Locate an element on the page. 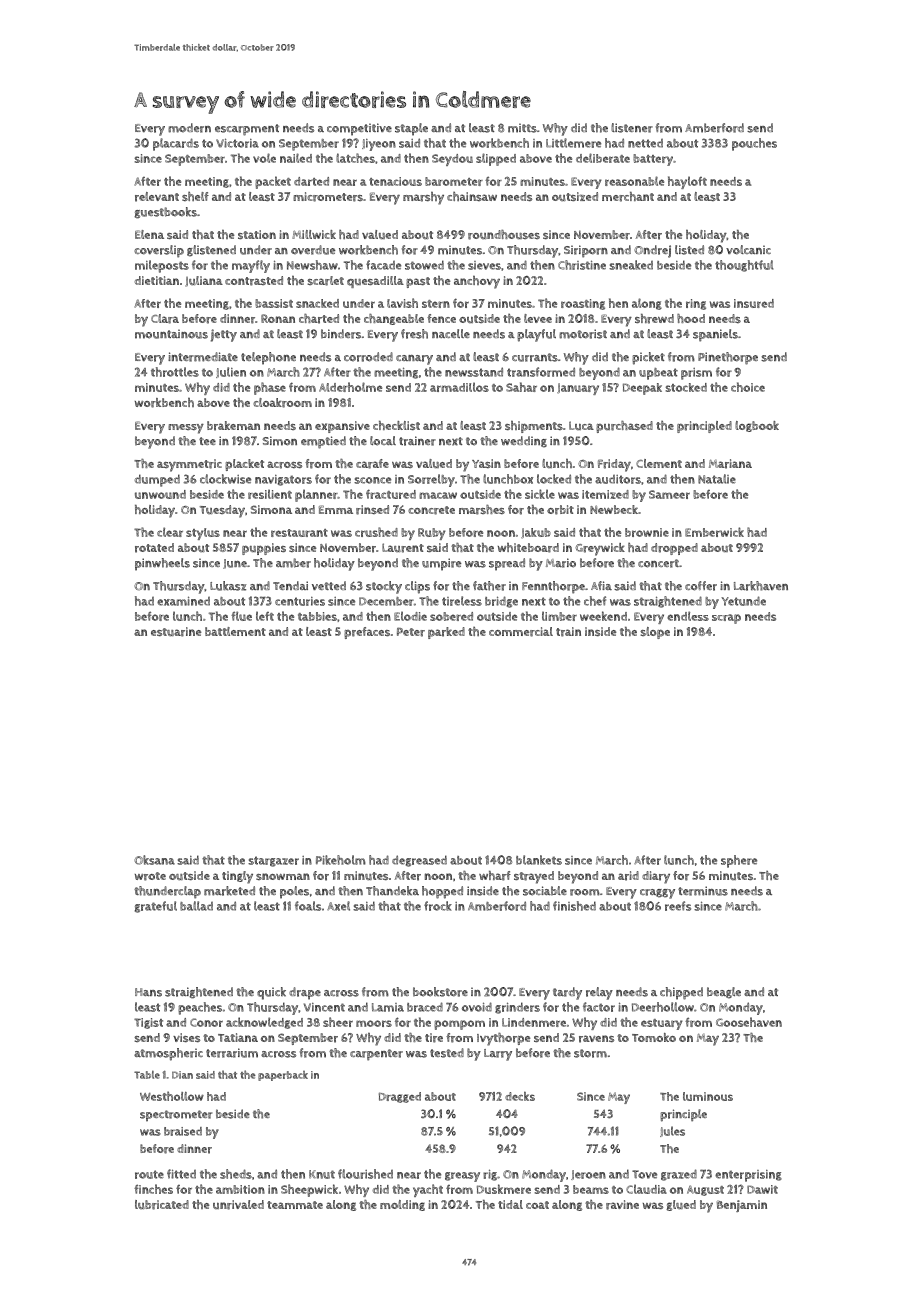 The image size is (924, 1314). wrote is located at coordinates (150, 876).
